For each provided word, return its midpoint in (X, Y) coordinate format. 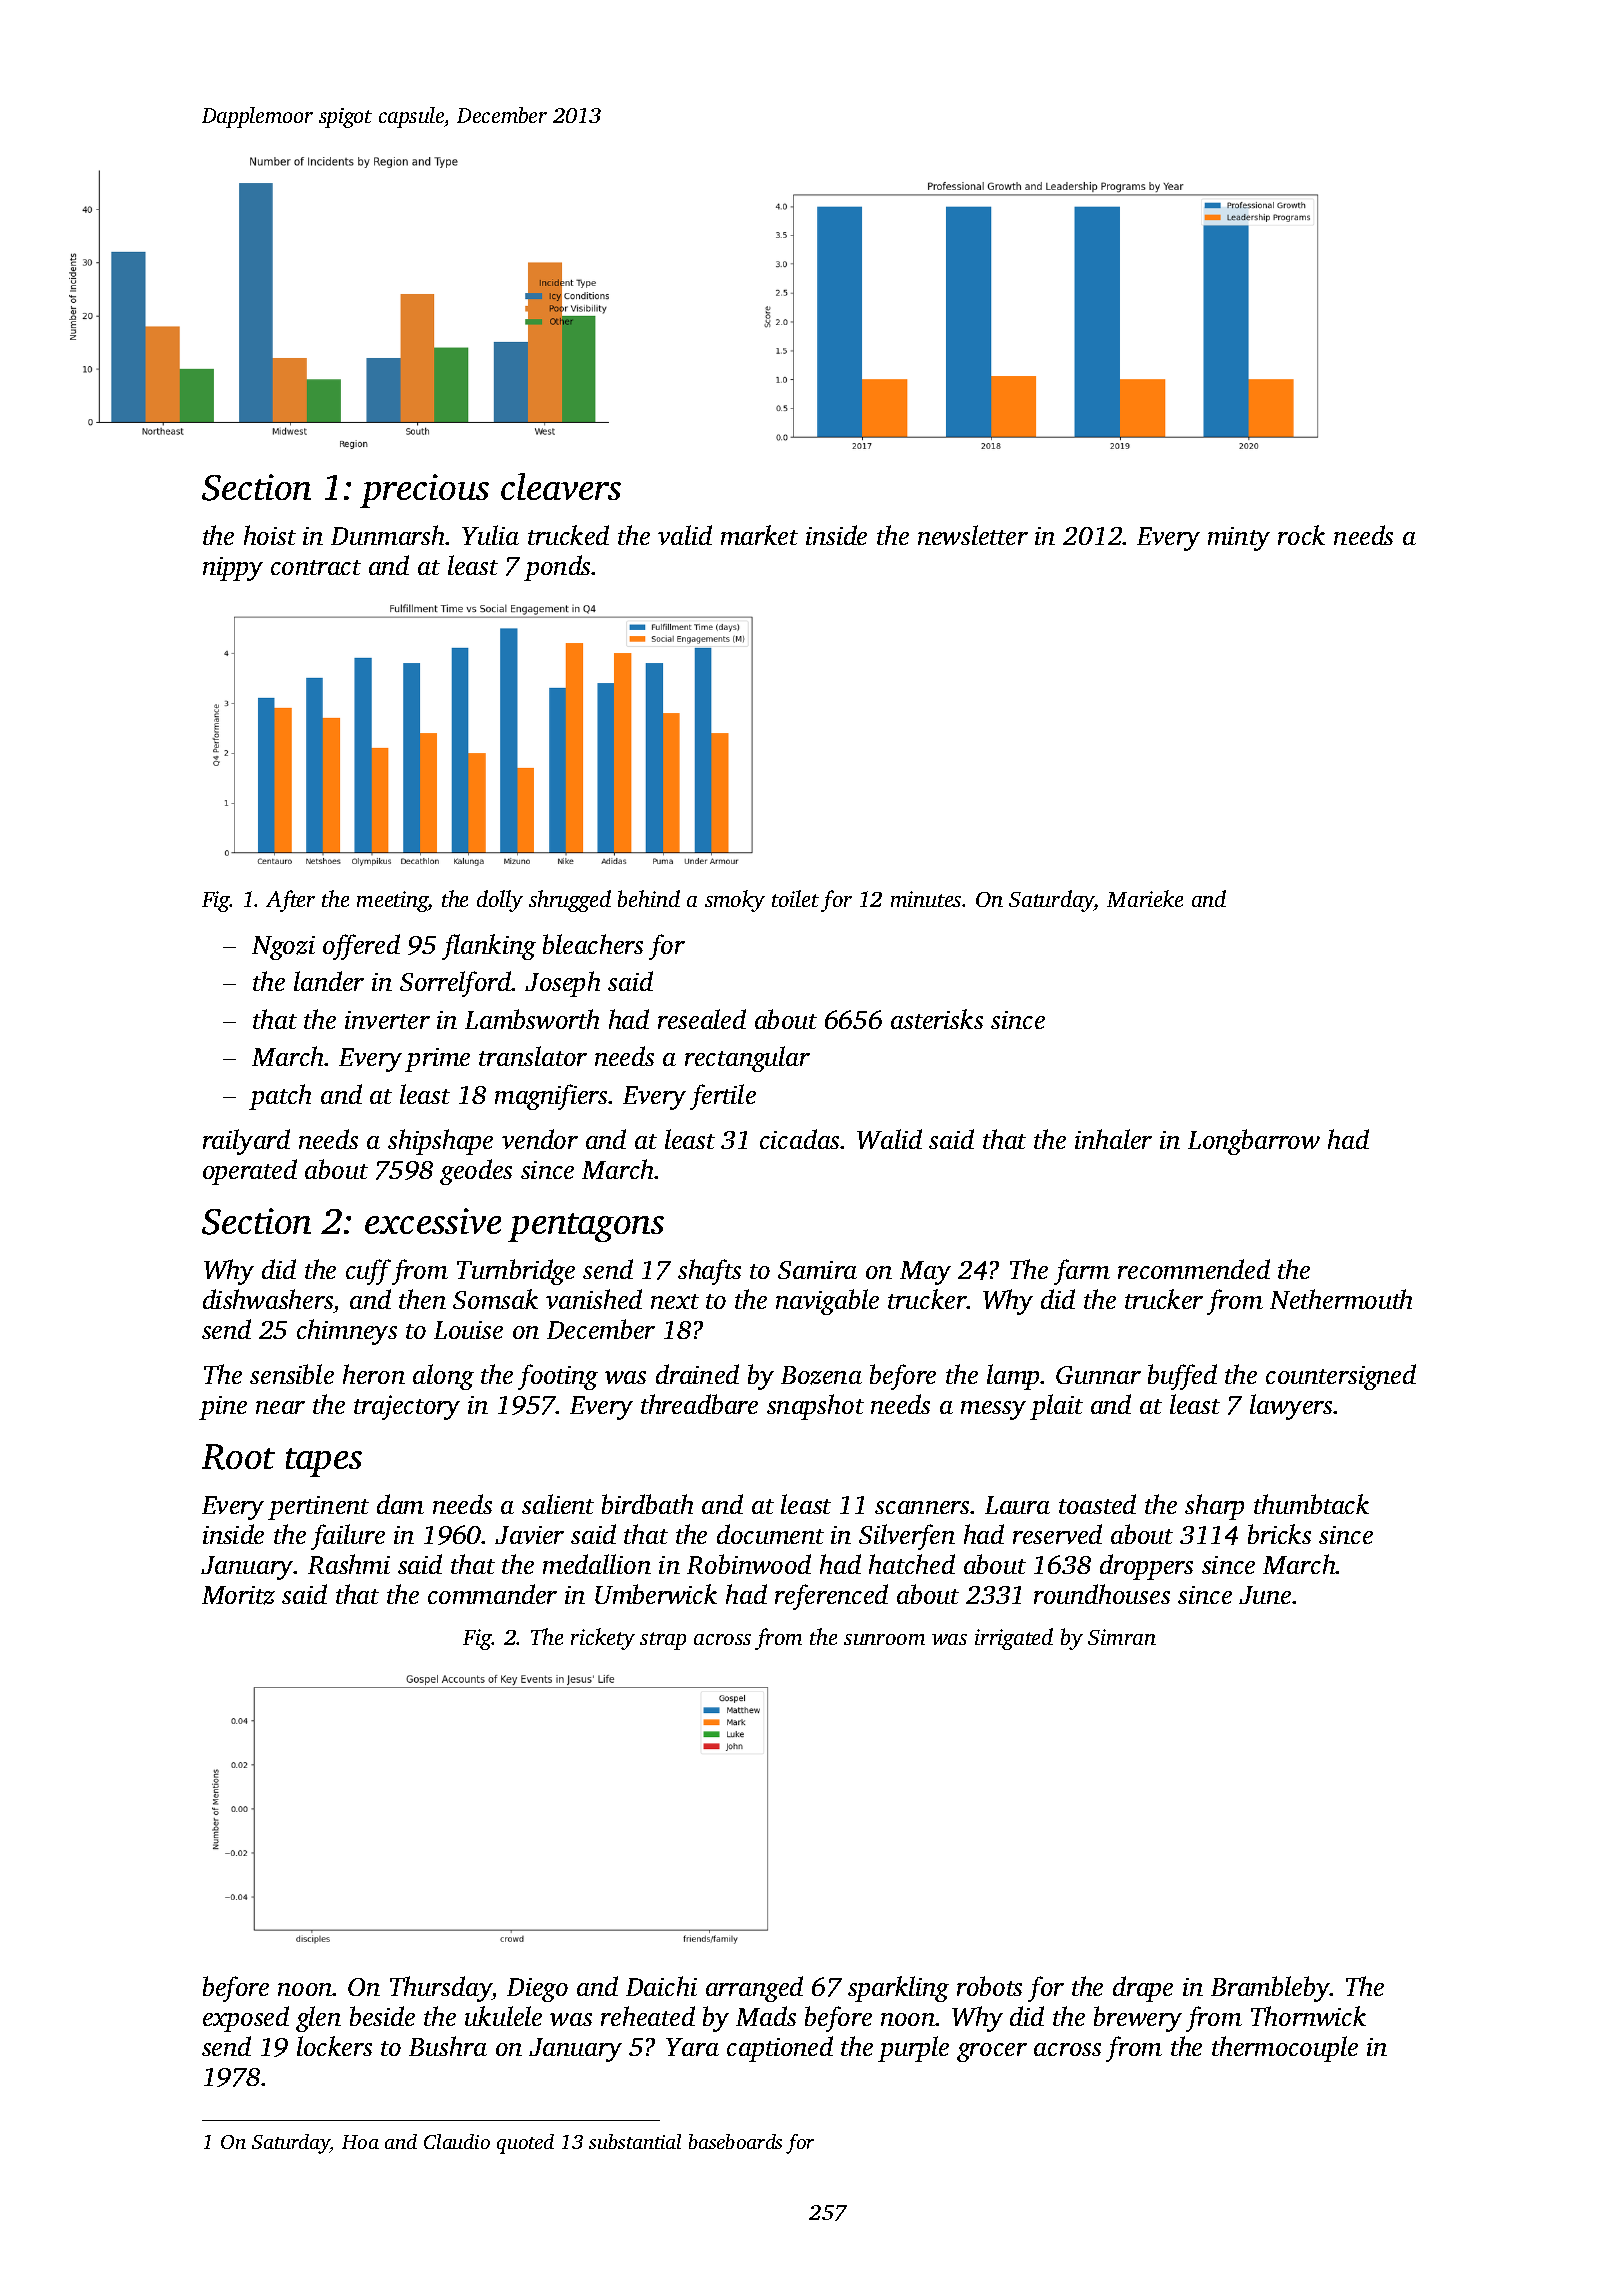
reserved (1057, 1534)
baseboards (735, 2141)
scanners (922, 1507)
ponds (558, 568)
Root (238, 1457)
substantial (635, 2141)
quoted (525, 2144)
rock (1301, 535)
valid (685, 535)
